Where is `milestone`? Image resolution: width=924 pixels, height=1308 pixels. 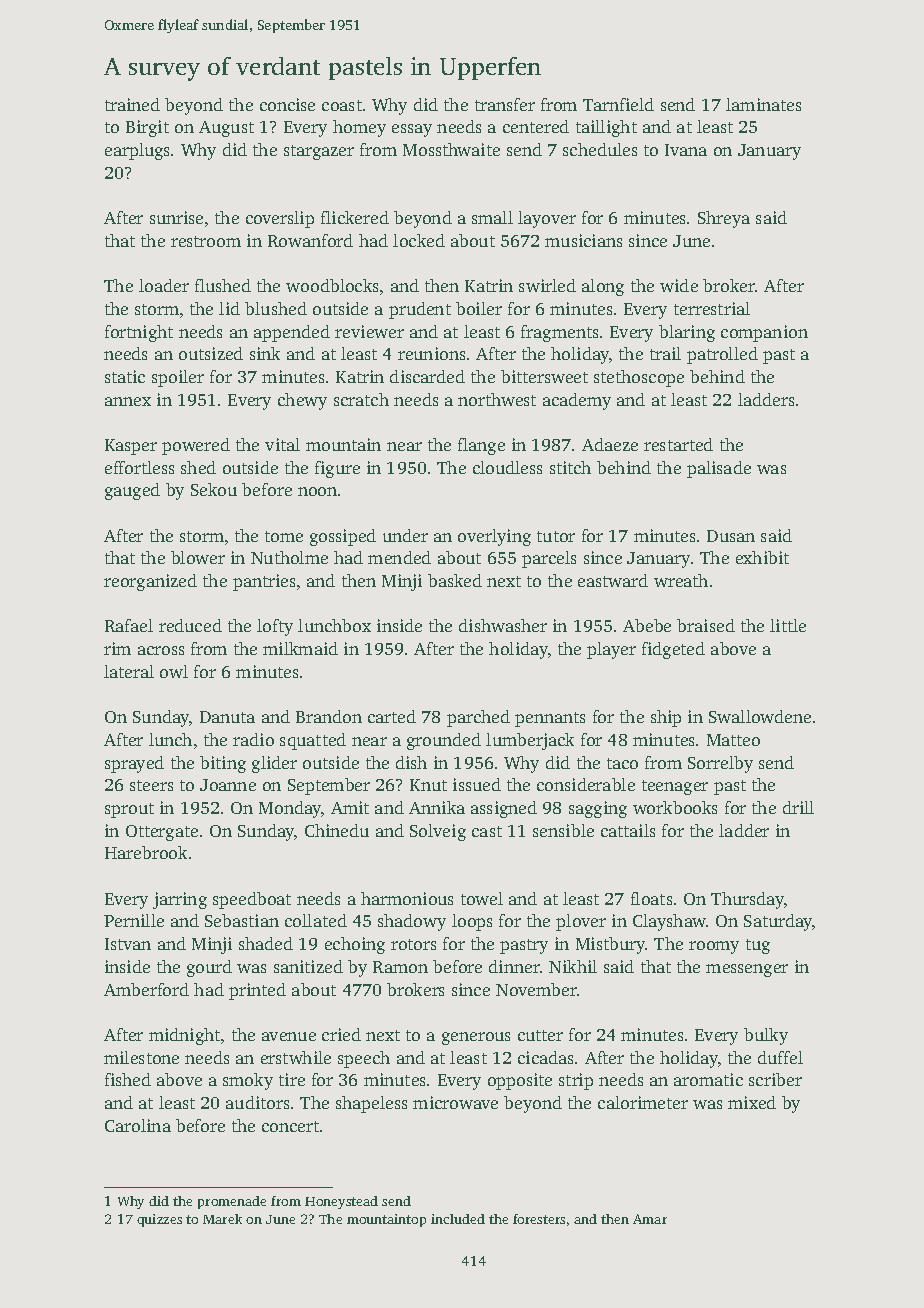
milestone is located at coordinates (141, 1057).
